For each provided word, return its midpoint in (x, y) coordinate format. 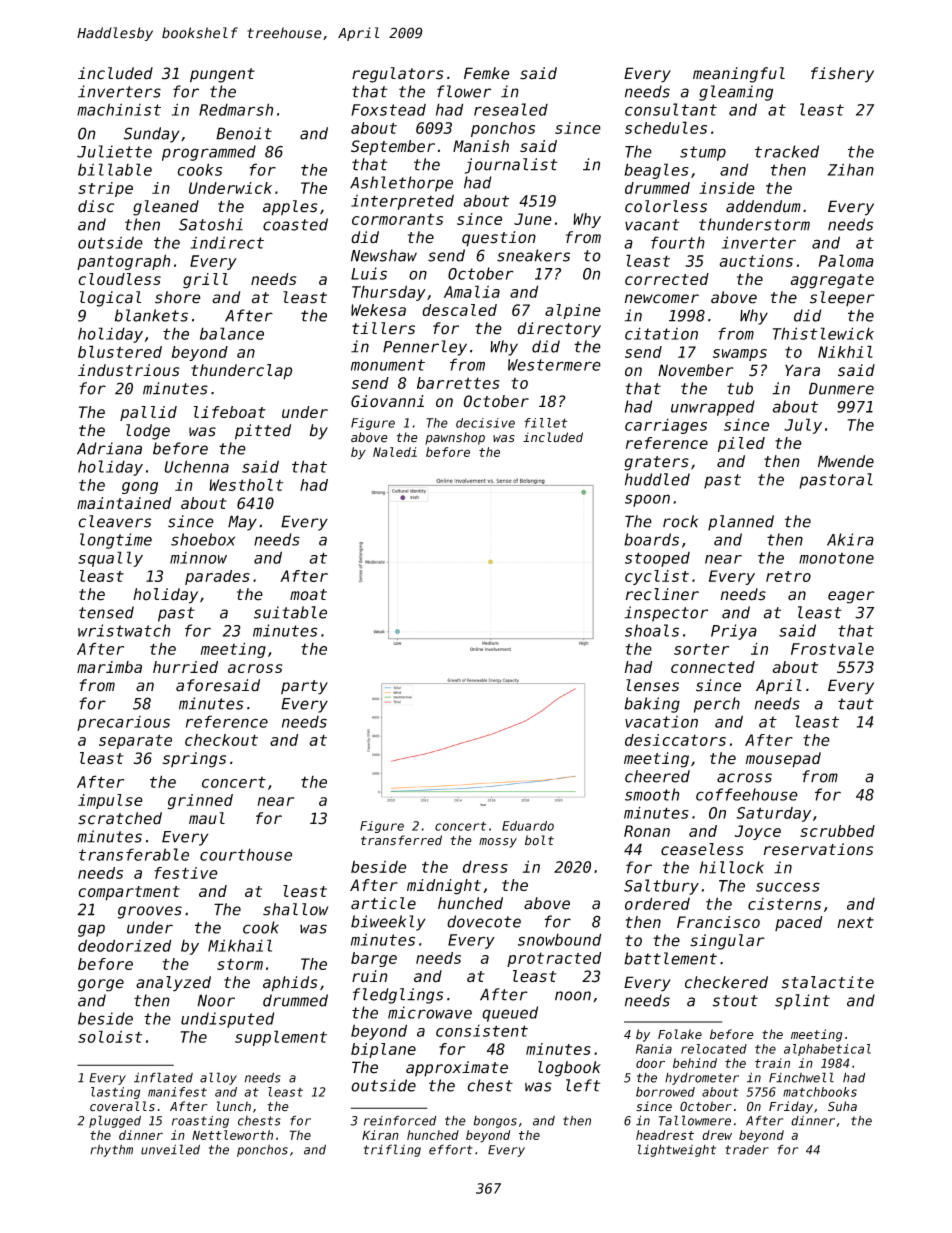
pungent (222, 75)
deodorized (125, 945)
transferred (401, 840)
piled (741, 444)
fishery (842, 75)
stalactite (828, 982)
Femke (487, 73)
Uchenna (196, 466)
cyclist (657, 577)
